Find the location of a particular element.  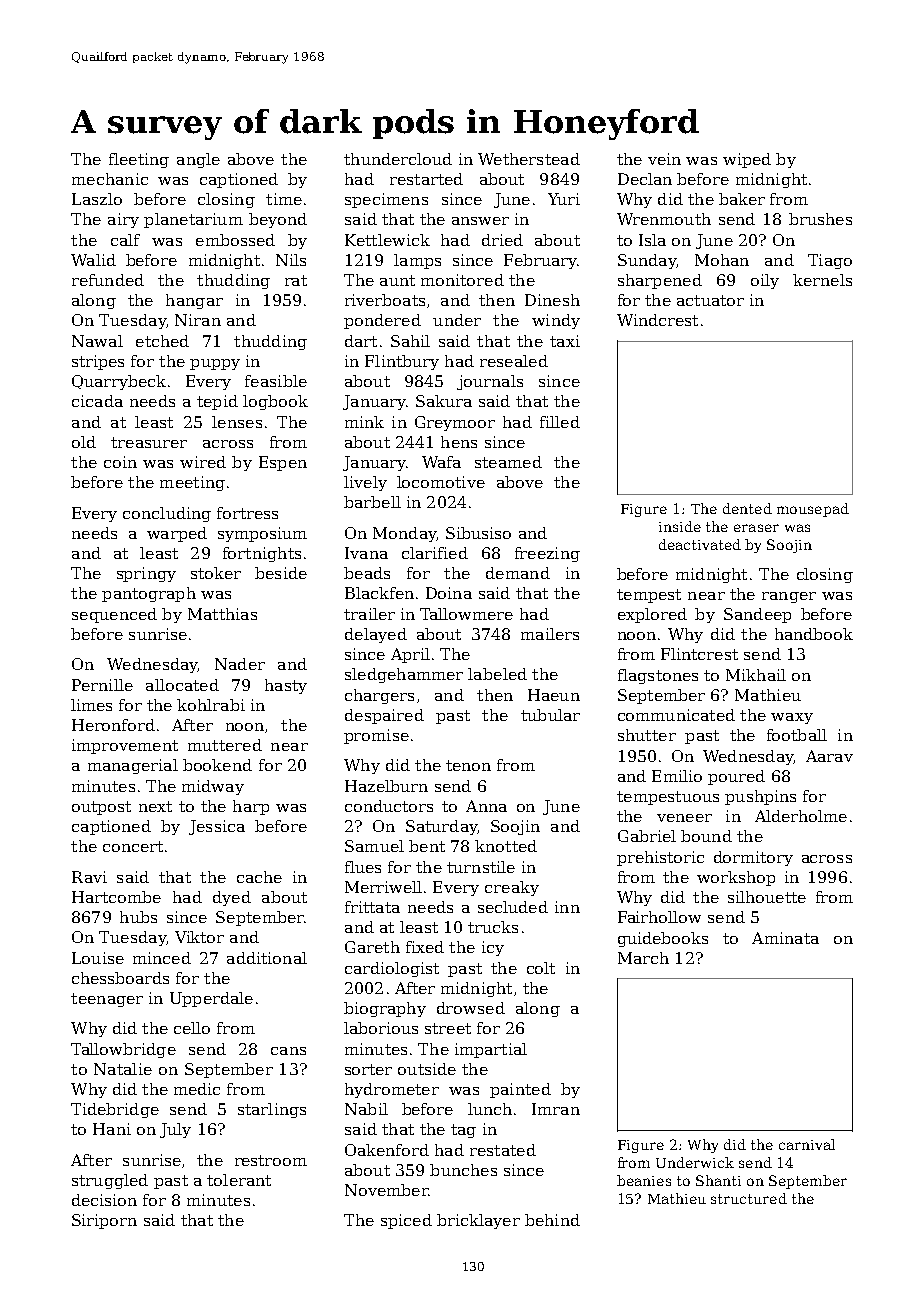

Pernille is located at coordinates (102, 685).
